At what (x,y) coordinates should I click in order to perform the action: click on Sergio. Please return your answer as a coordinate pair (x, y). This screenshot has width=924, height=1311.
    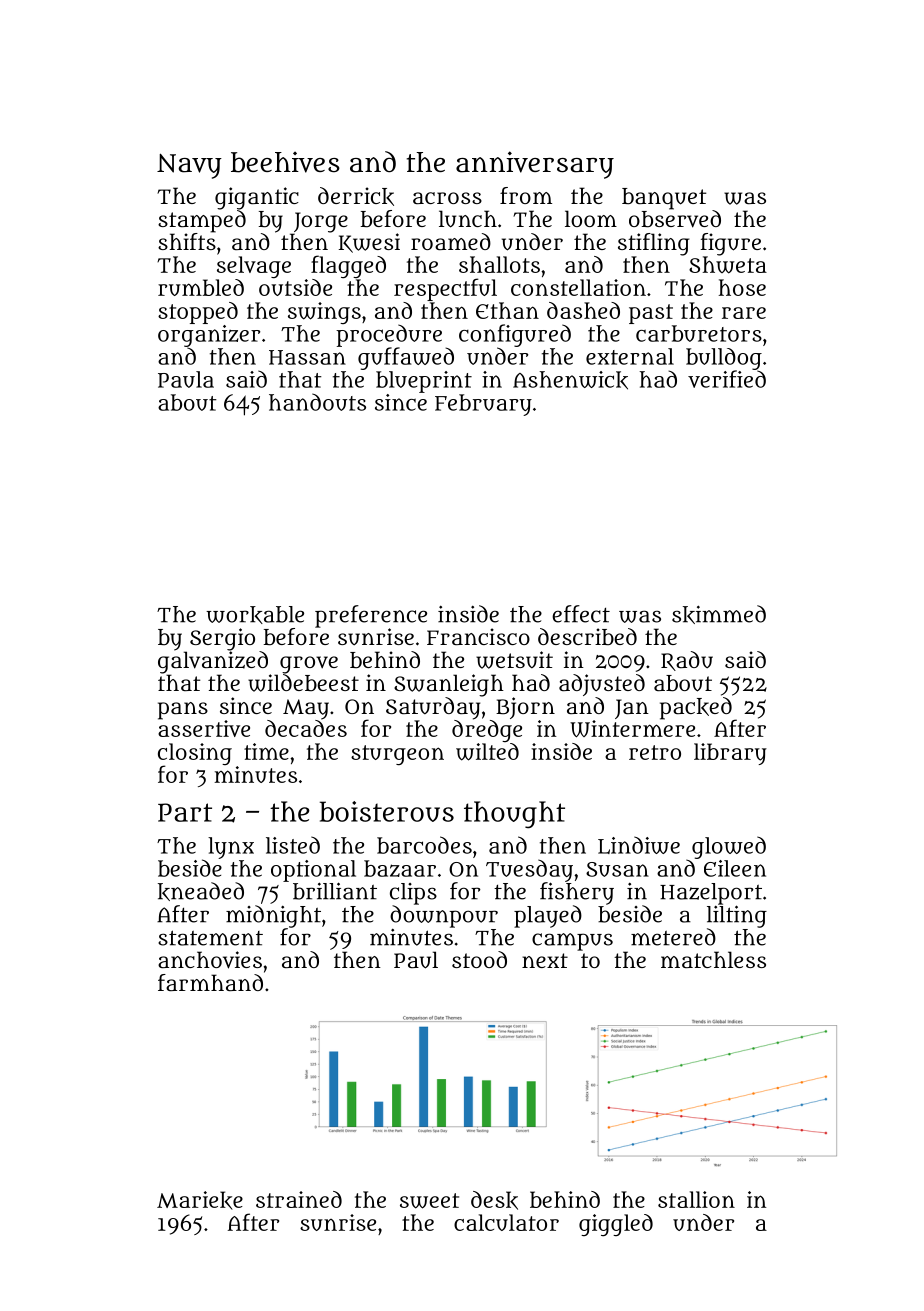
    Looking at the image, I should click on (222, 639).
